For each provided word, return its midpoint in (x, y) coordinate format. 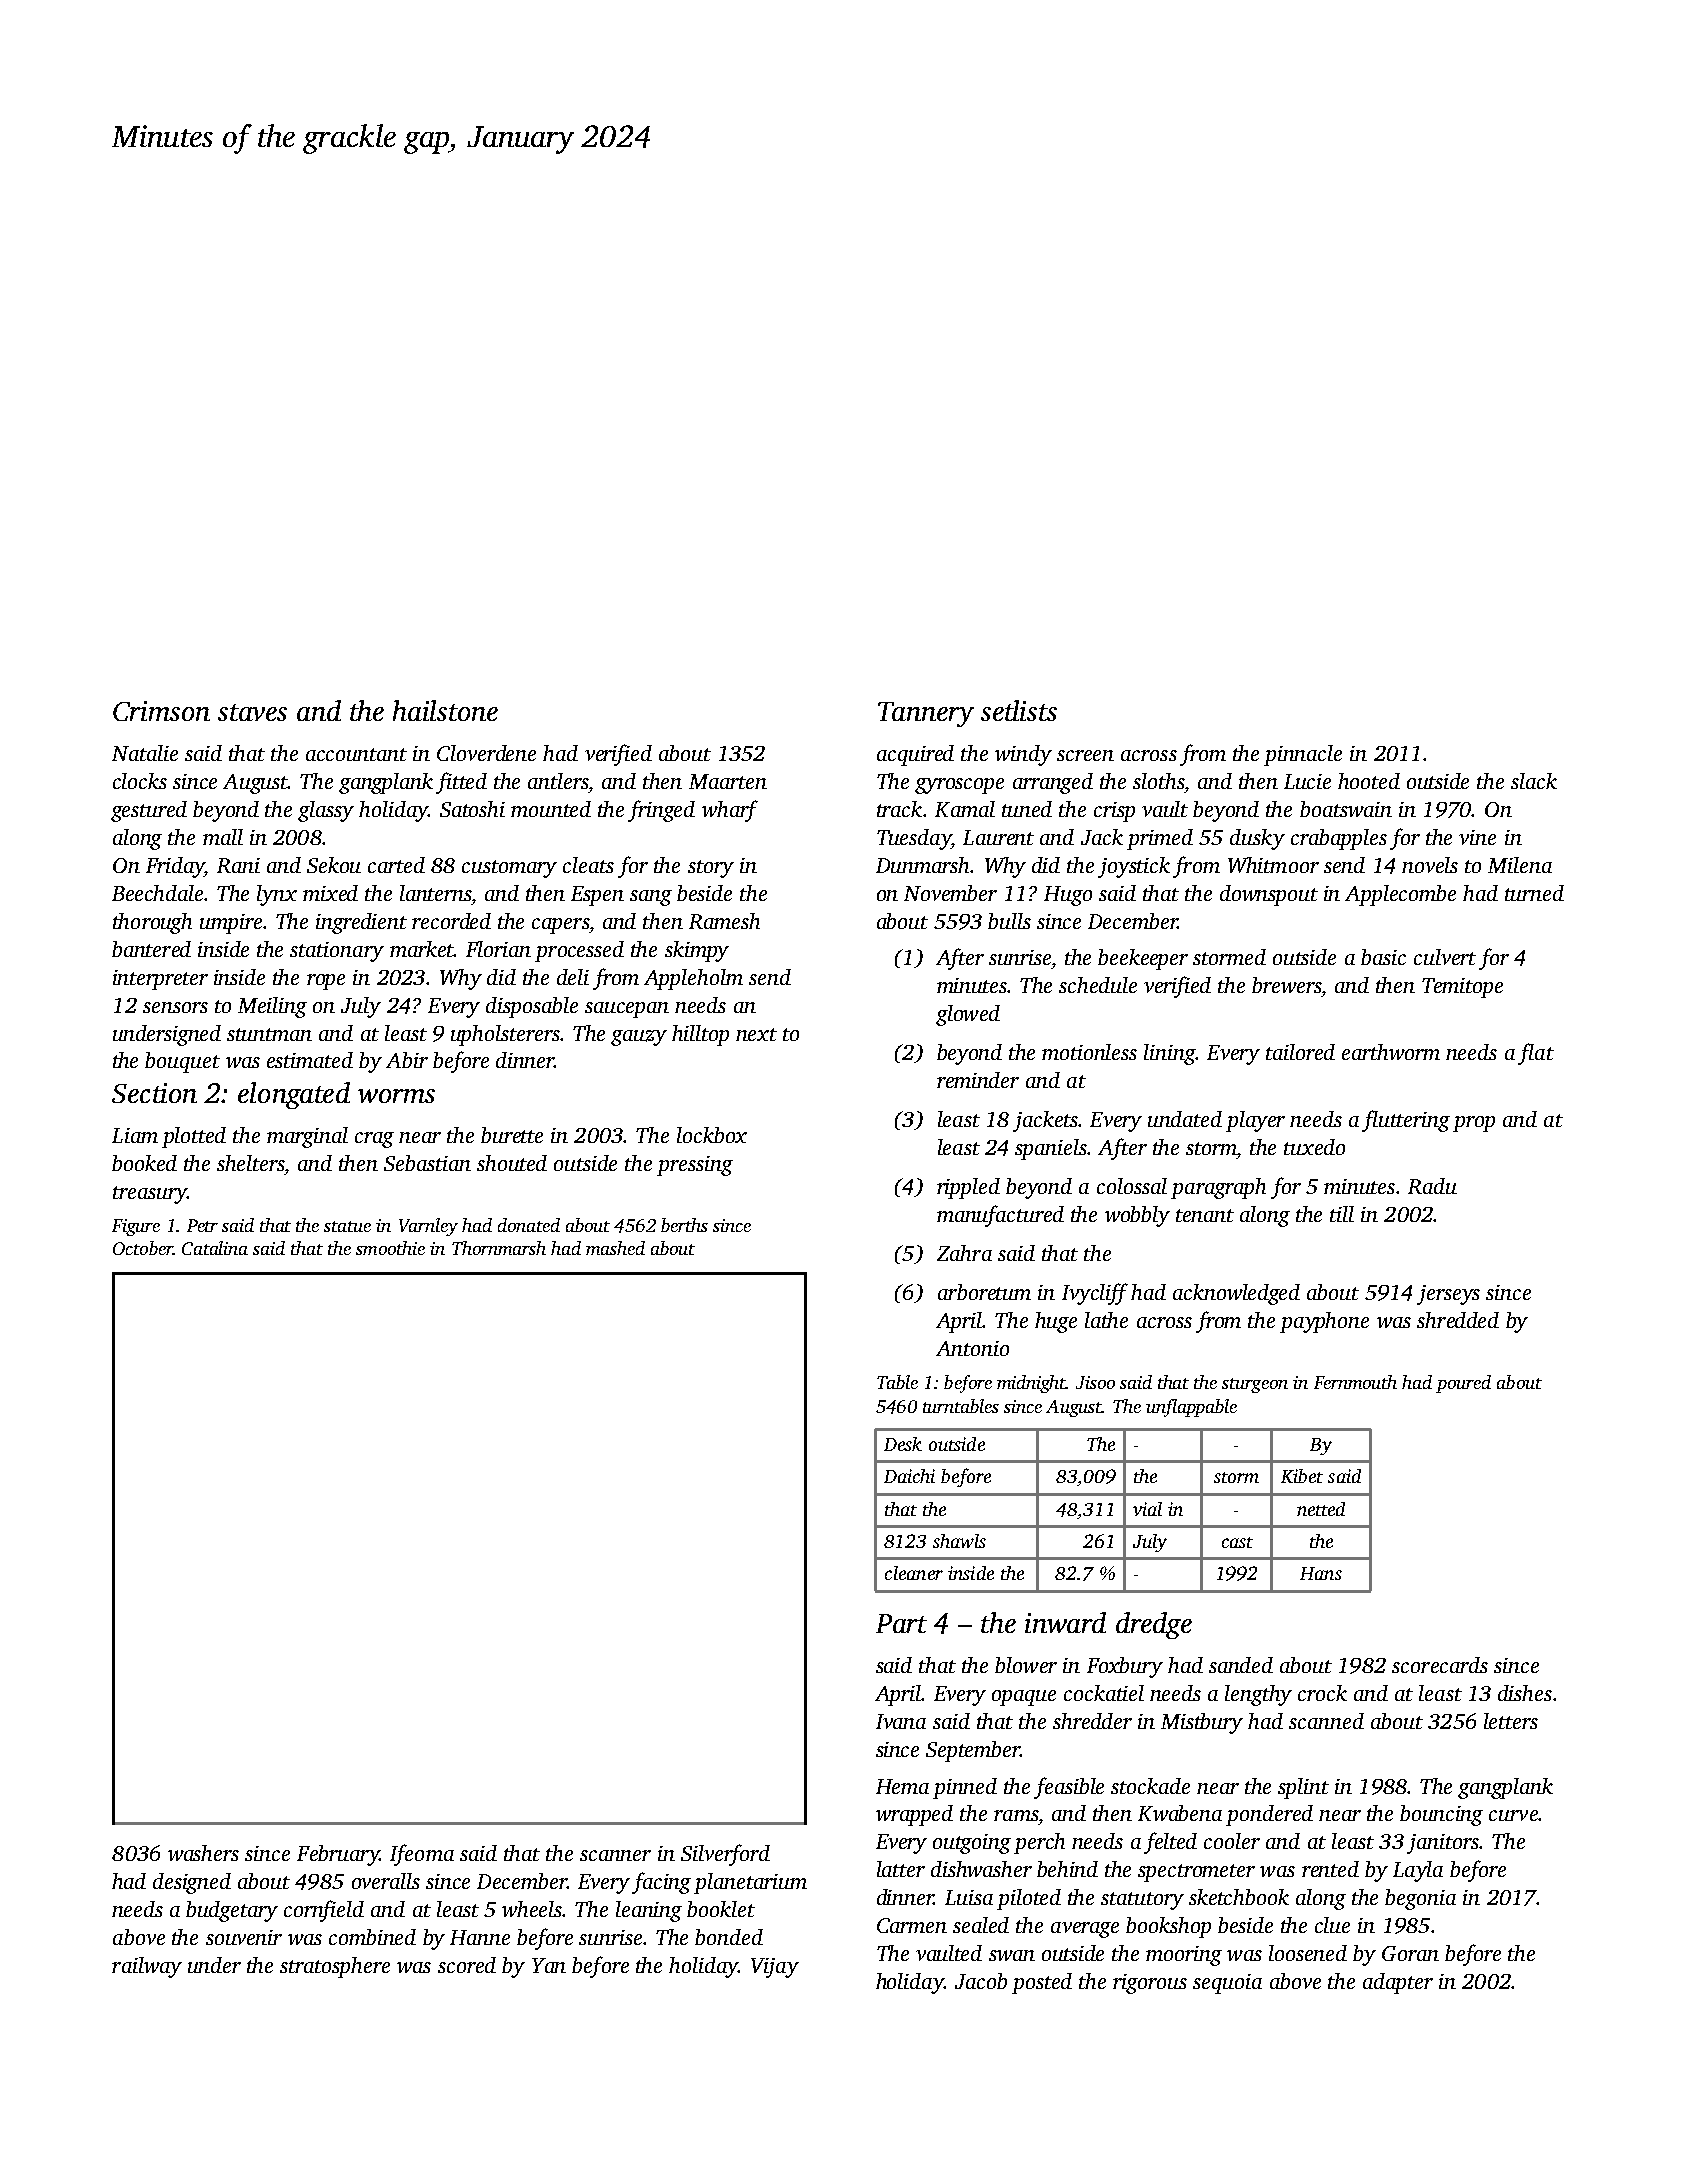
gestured (149, 811)
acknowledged (1236, 1294)
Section (154, 1093)
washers (203, 1853)
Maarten (728, 781)
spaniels (1051, 1149)
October (143, 1248)
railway (147, 1967)
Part (901, 1623)
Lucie (1307, 781)
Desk (903, 1444)
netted (1321, 1509)
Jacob (981, 1981)
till (1342, 1214)
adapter (1398, 1983)
